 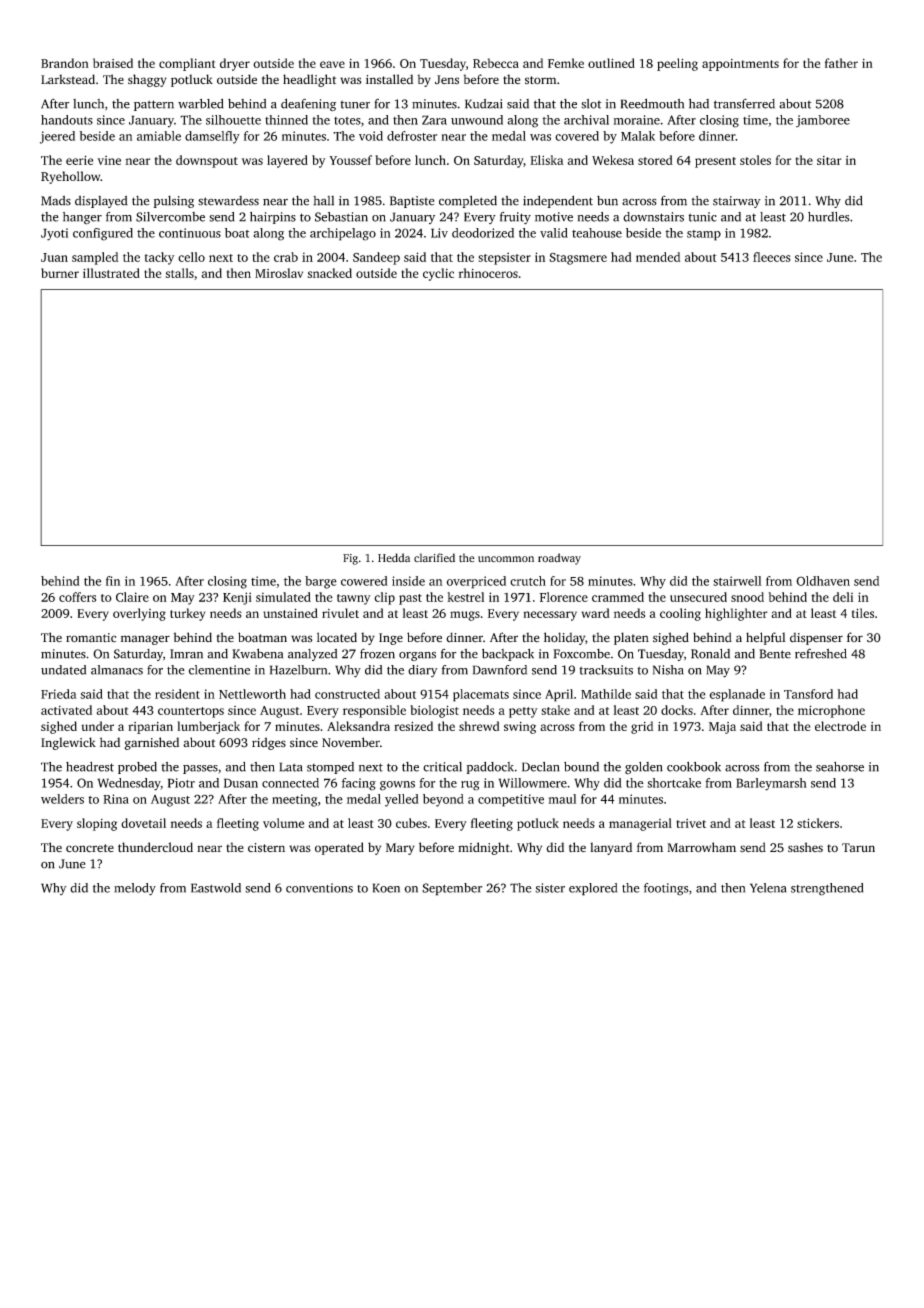 What do you see at coordinates (653, 217) in the screenshot?
I see `downstairs` at bounding box center [653, 217].
